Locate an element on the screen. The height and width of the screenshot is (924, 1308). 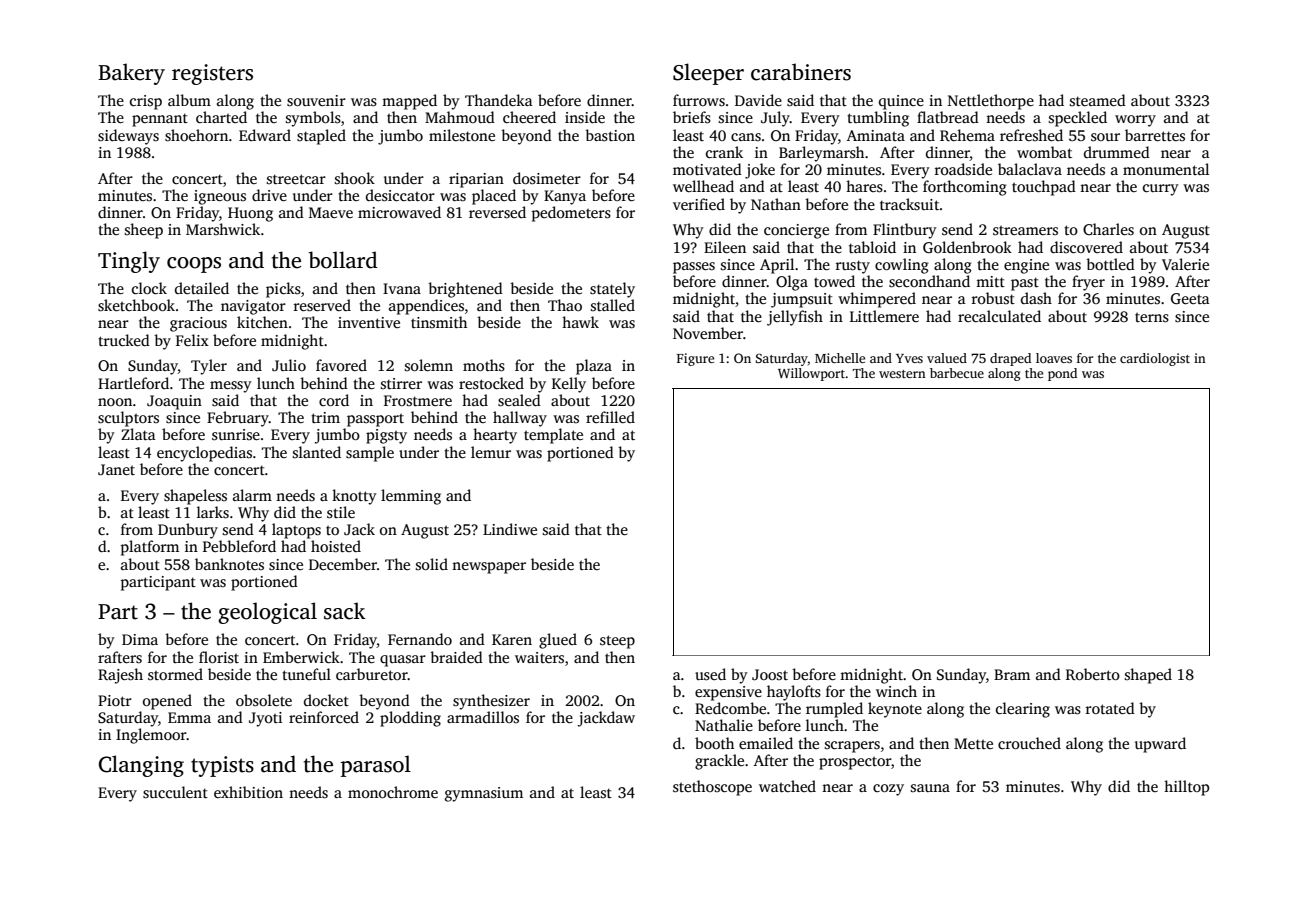
gymnasium is located at coordinates (484, 794).
